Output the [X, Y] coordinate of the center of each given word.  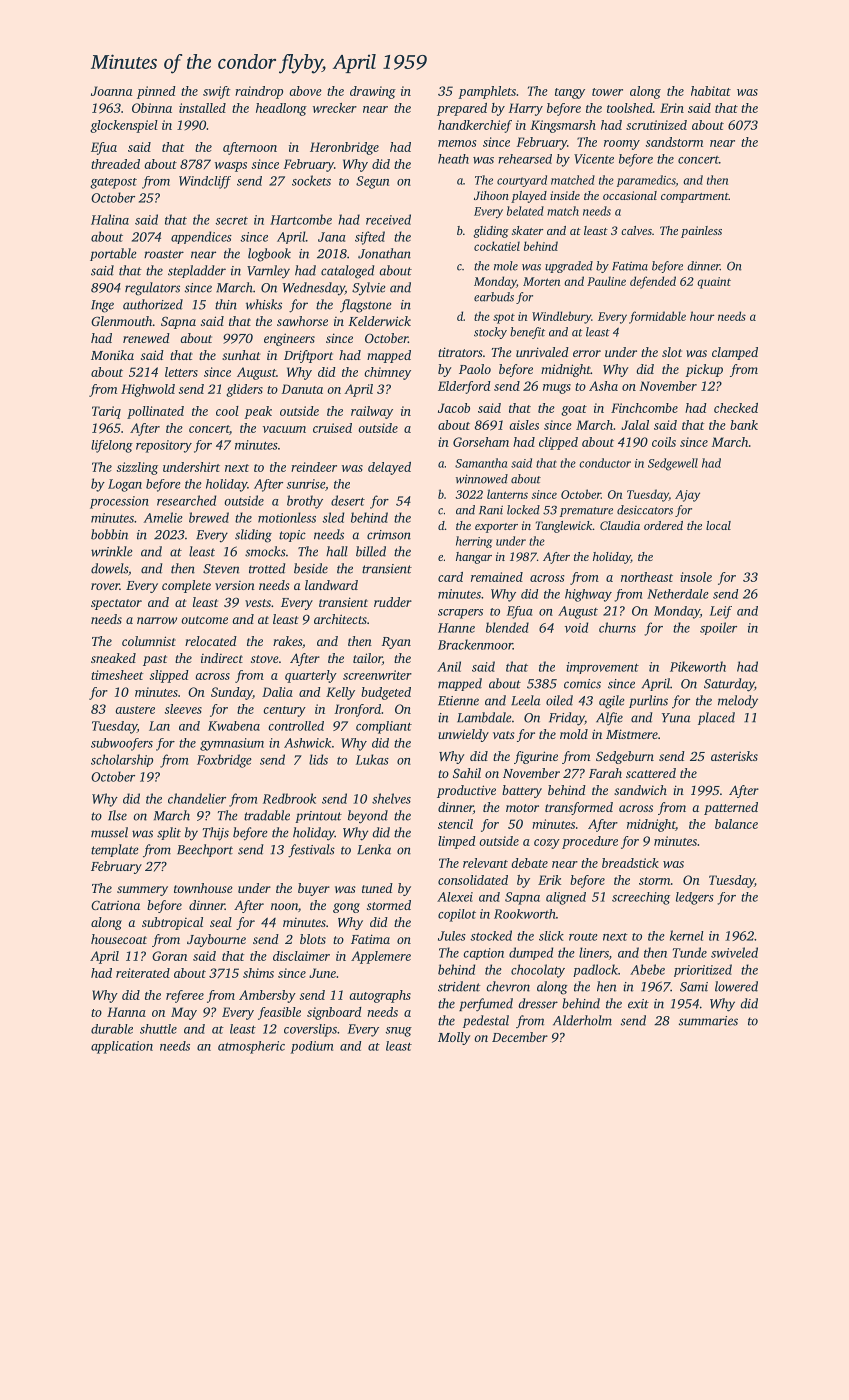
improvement [602, 668]
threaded [115, 164]
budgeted [386, 693]
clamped [735, 353]
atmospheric [251, 1047]
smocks [265, 551]
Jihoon [491, 195]
